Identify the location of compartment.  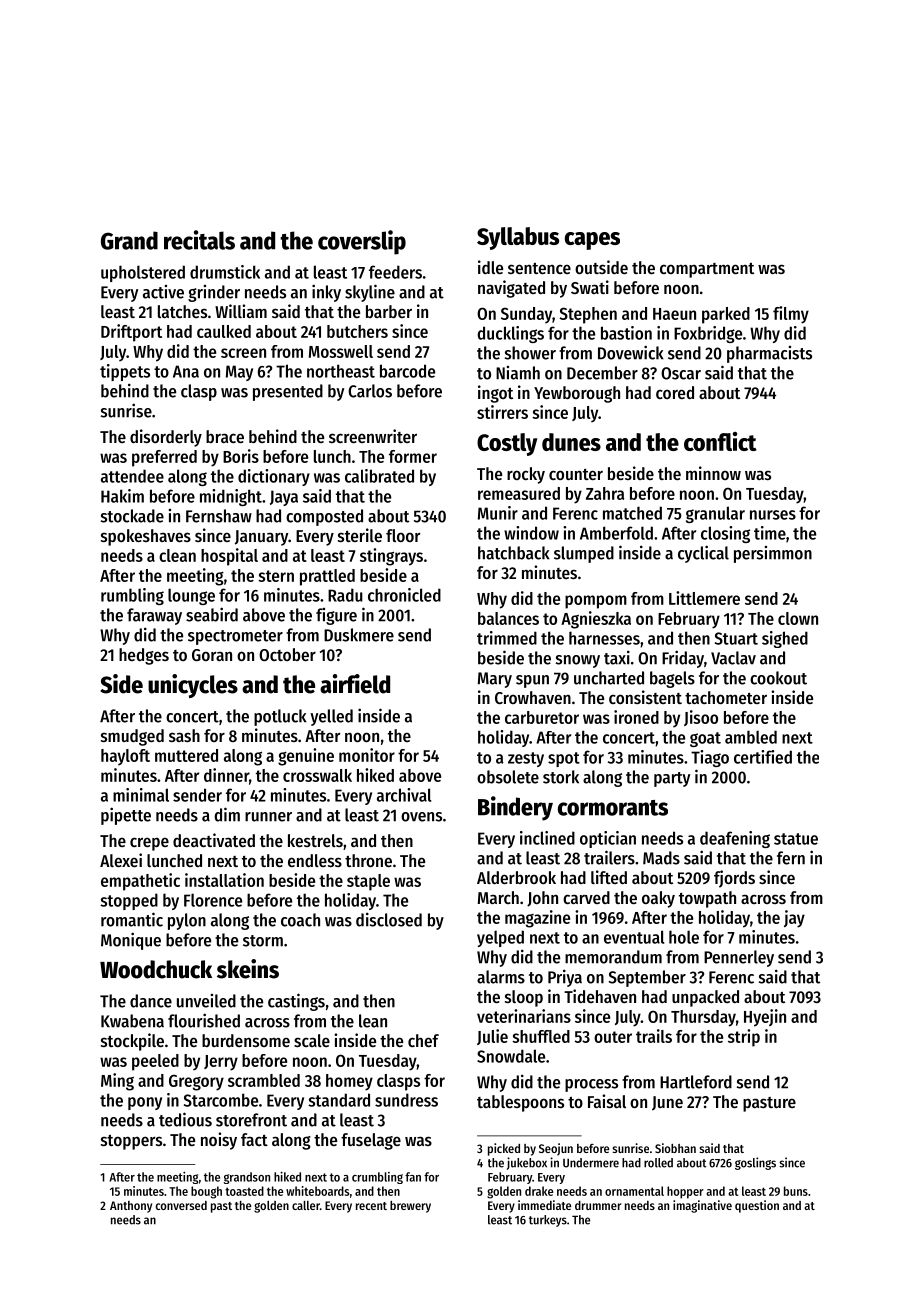
(707, 270).
